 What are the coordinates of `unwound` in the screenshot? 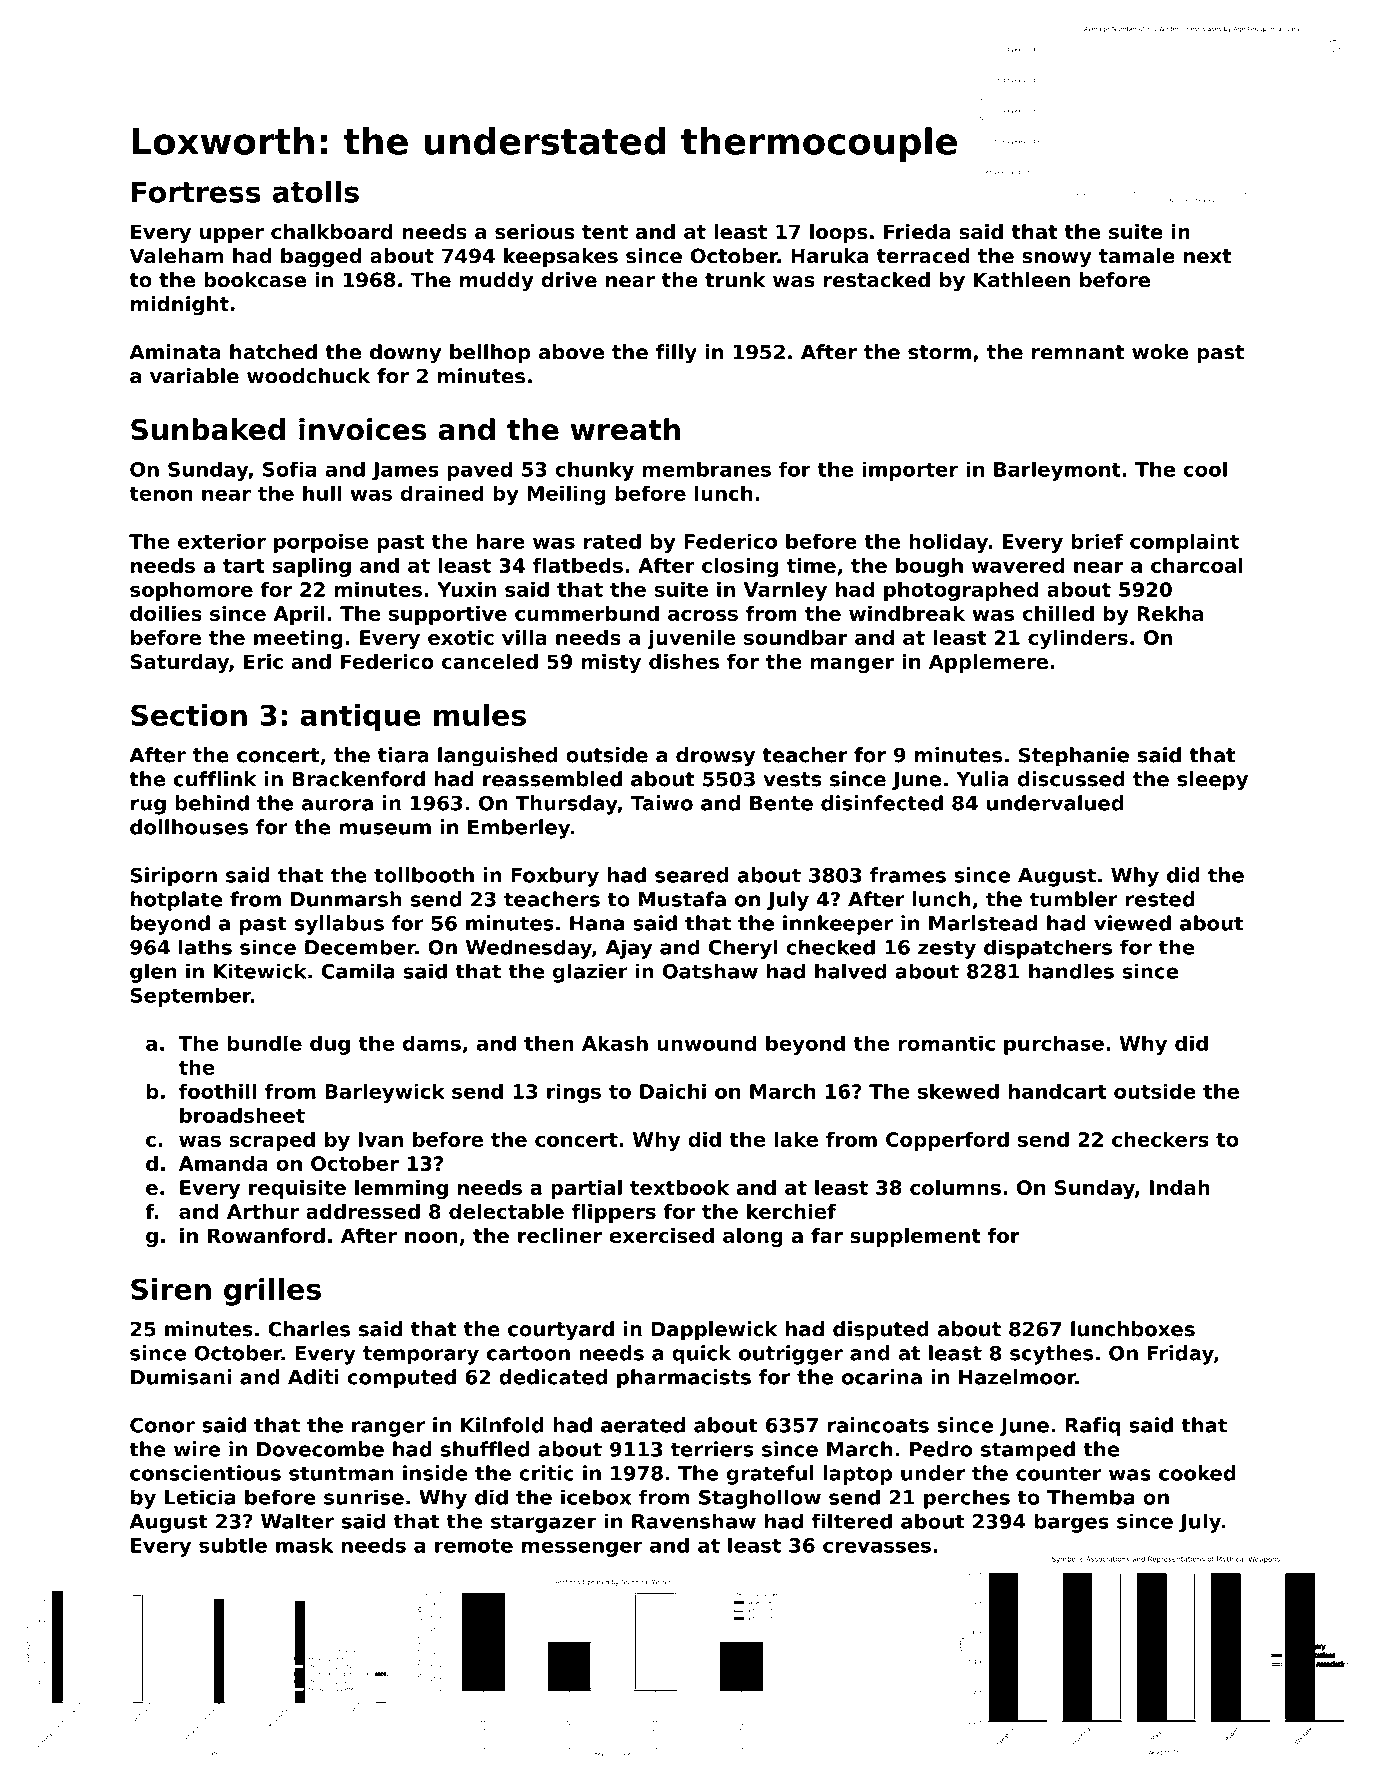 It's located at (706, 1043).
